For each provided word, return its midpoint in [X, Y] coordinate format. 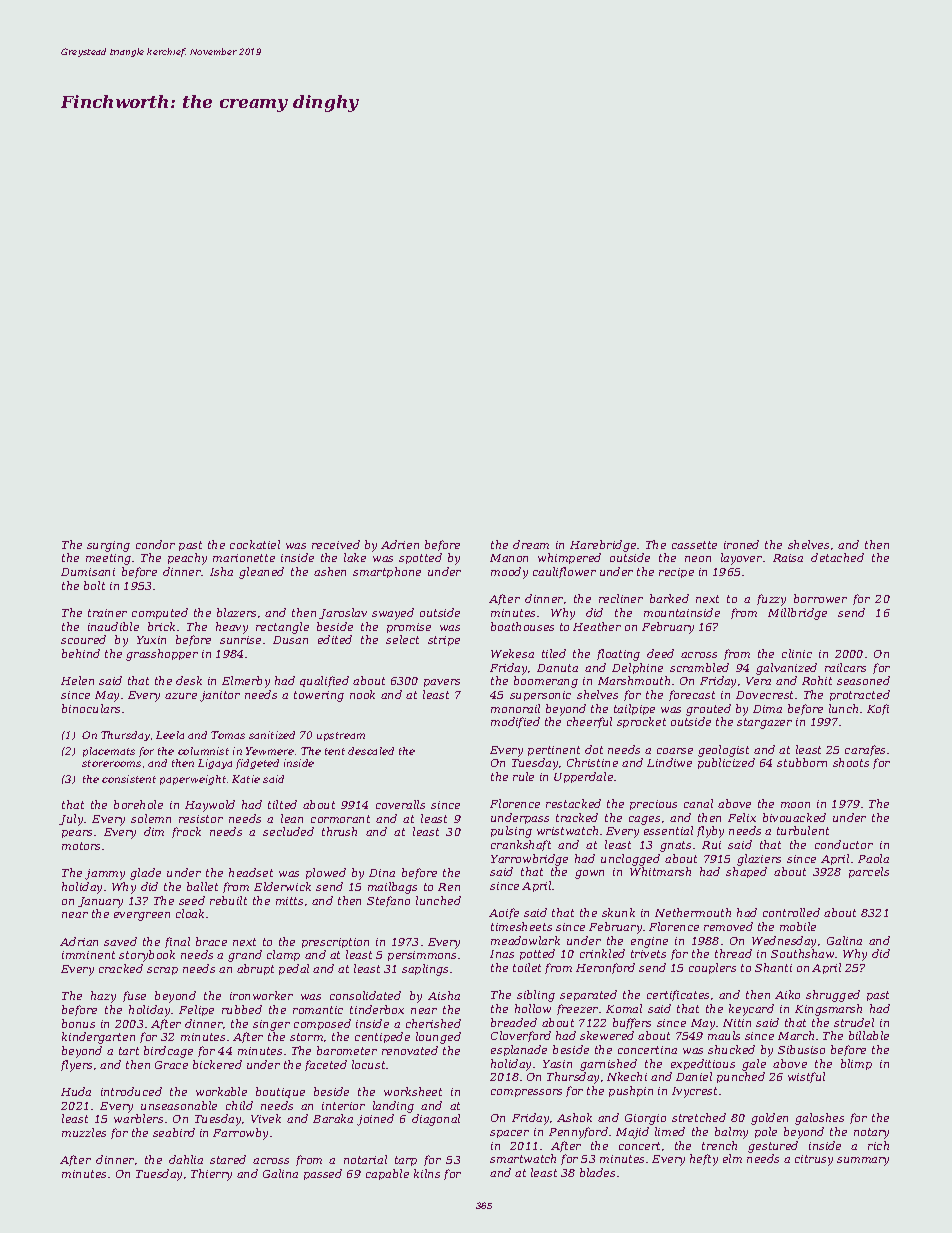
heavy [232, 628]
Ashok [574, 1117]
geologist [723, 751]
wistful [806, 1077]
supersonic [540, 696]
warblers [138, 1118]
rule [523, 776]
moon [795, 805]
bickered [217, 1064]
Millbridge [797, 614]
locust [368, 1064]
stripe [444, 641]
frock [186, 832]
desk [189, 680]
